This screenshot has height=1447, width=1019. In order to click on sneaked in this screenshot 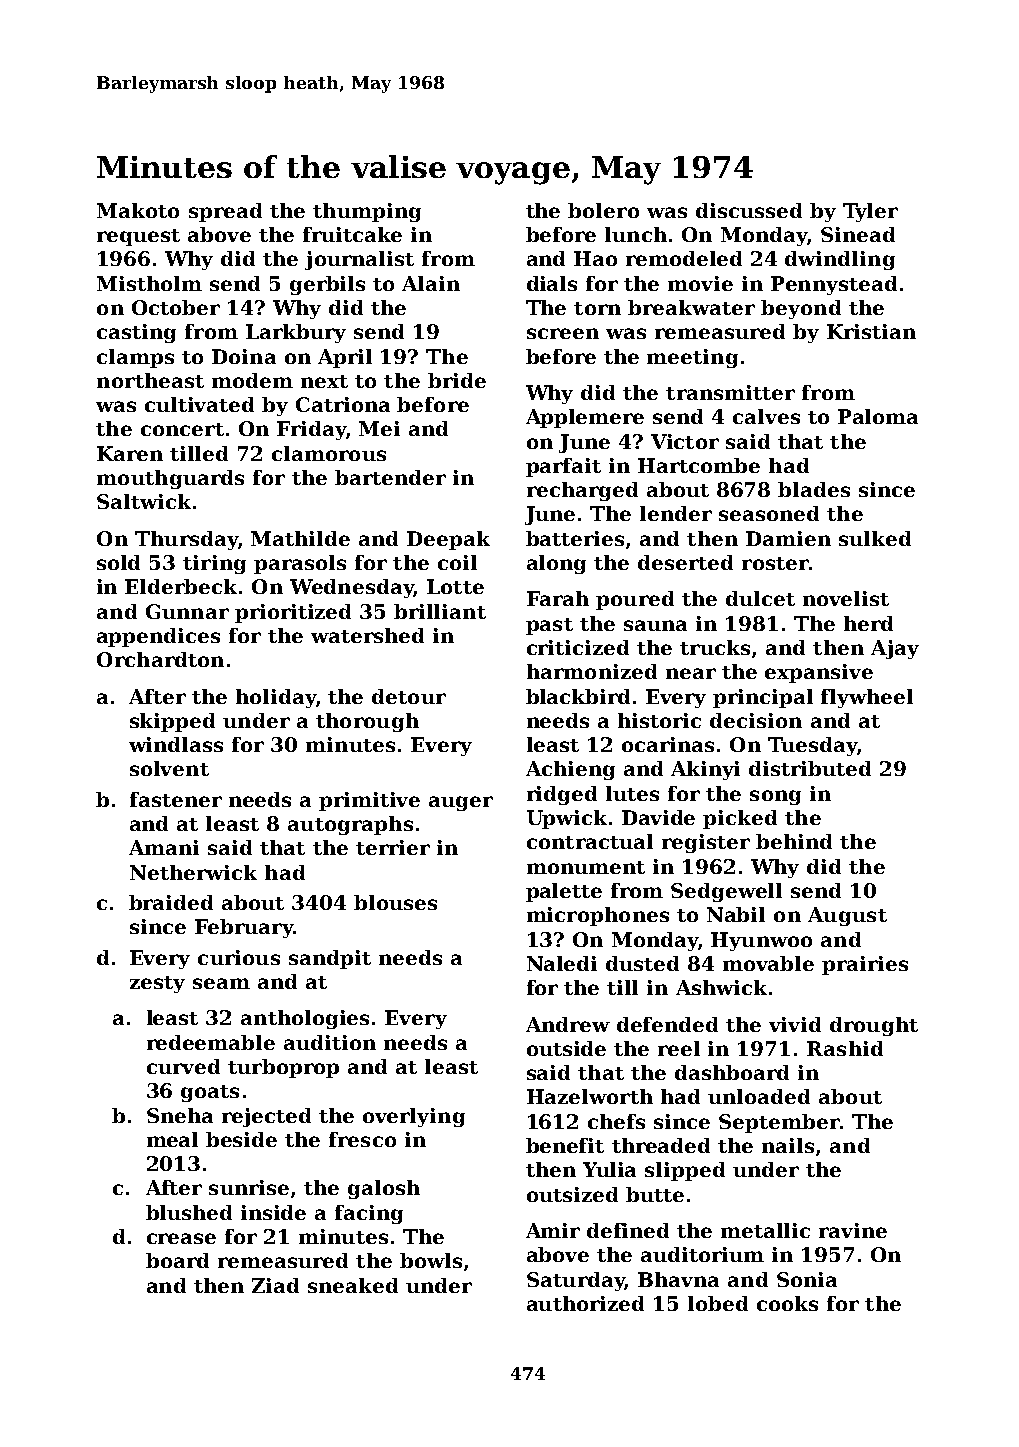, I will do `click(353, 1285)`.
